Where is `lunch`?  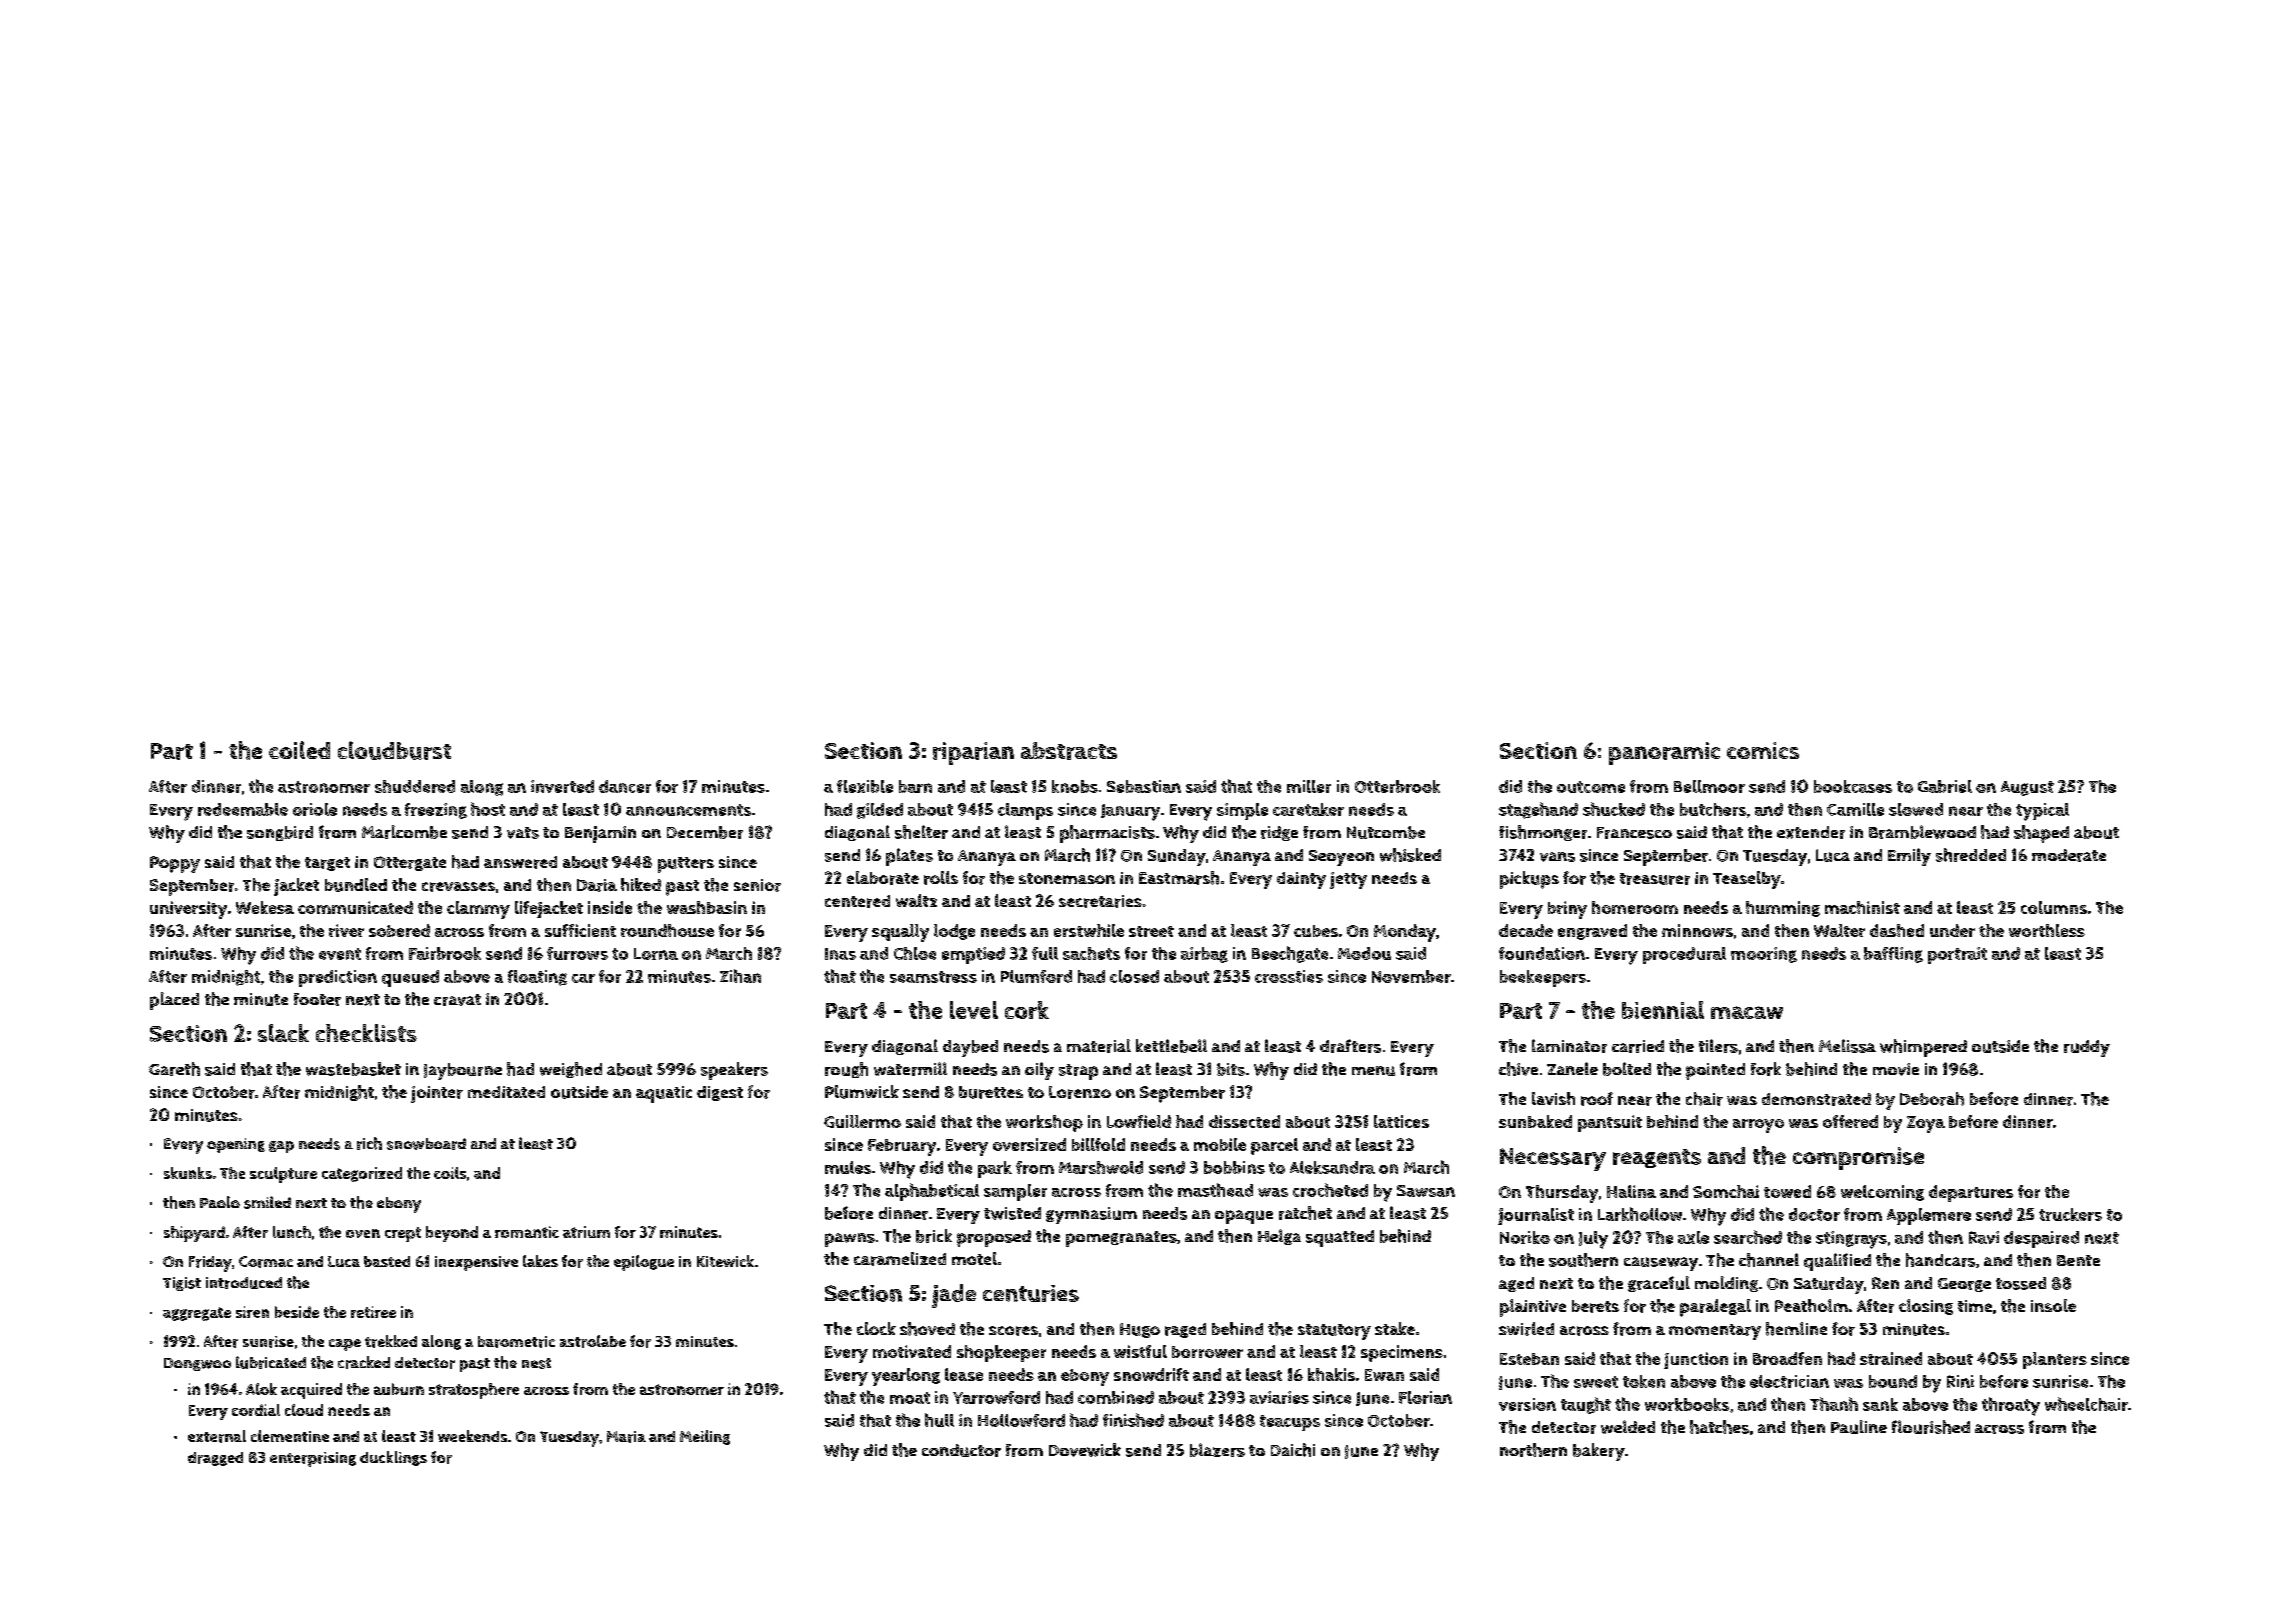
lunch is located at coordinates (292, 1232).
